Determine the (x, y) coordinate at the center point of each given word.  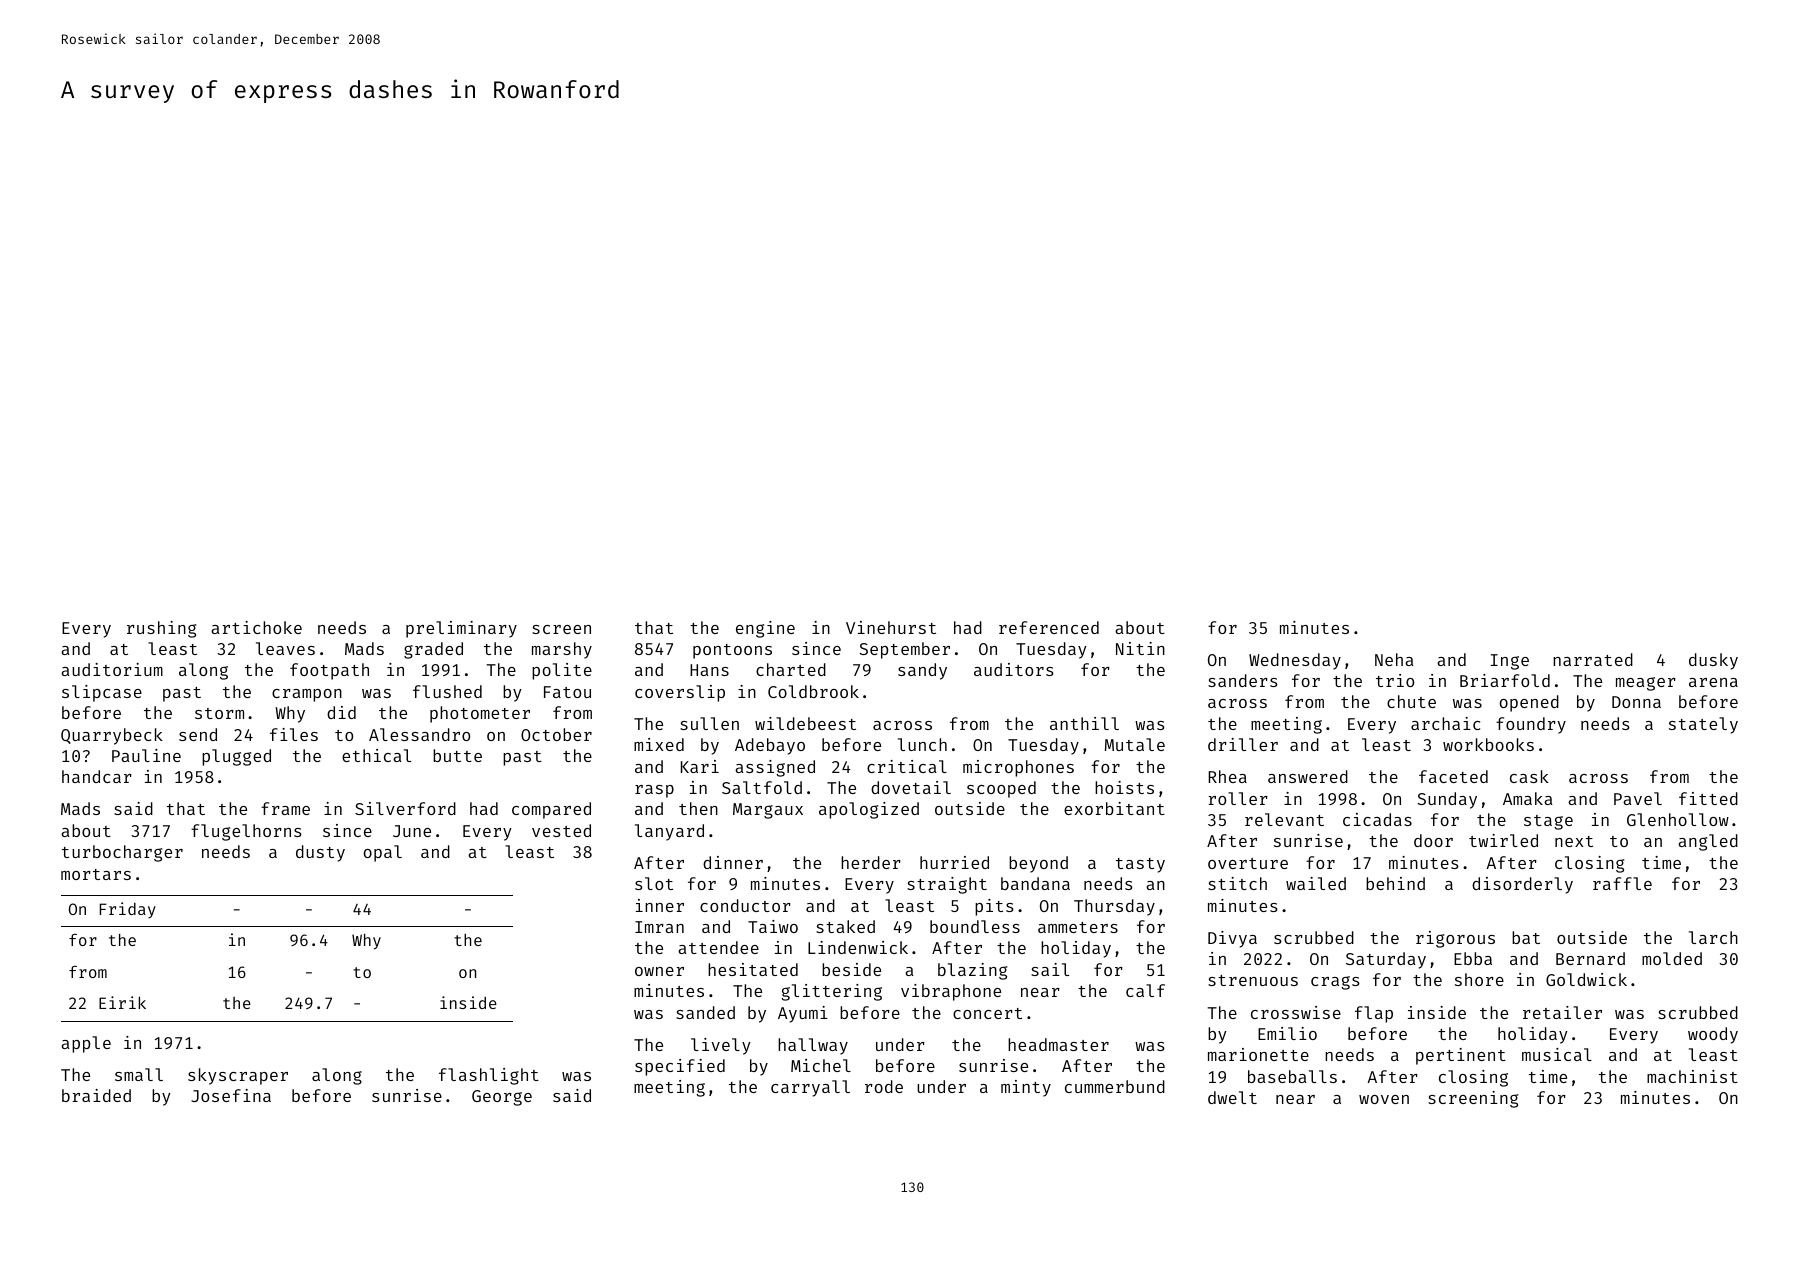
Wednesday (1295, 661)
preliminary (461, 629)
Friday (128, 910)
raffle (1622, 883)
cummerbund (1115, 1086)
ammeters (1078, 927)
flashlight (489, 1076)
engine (765, 629)
